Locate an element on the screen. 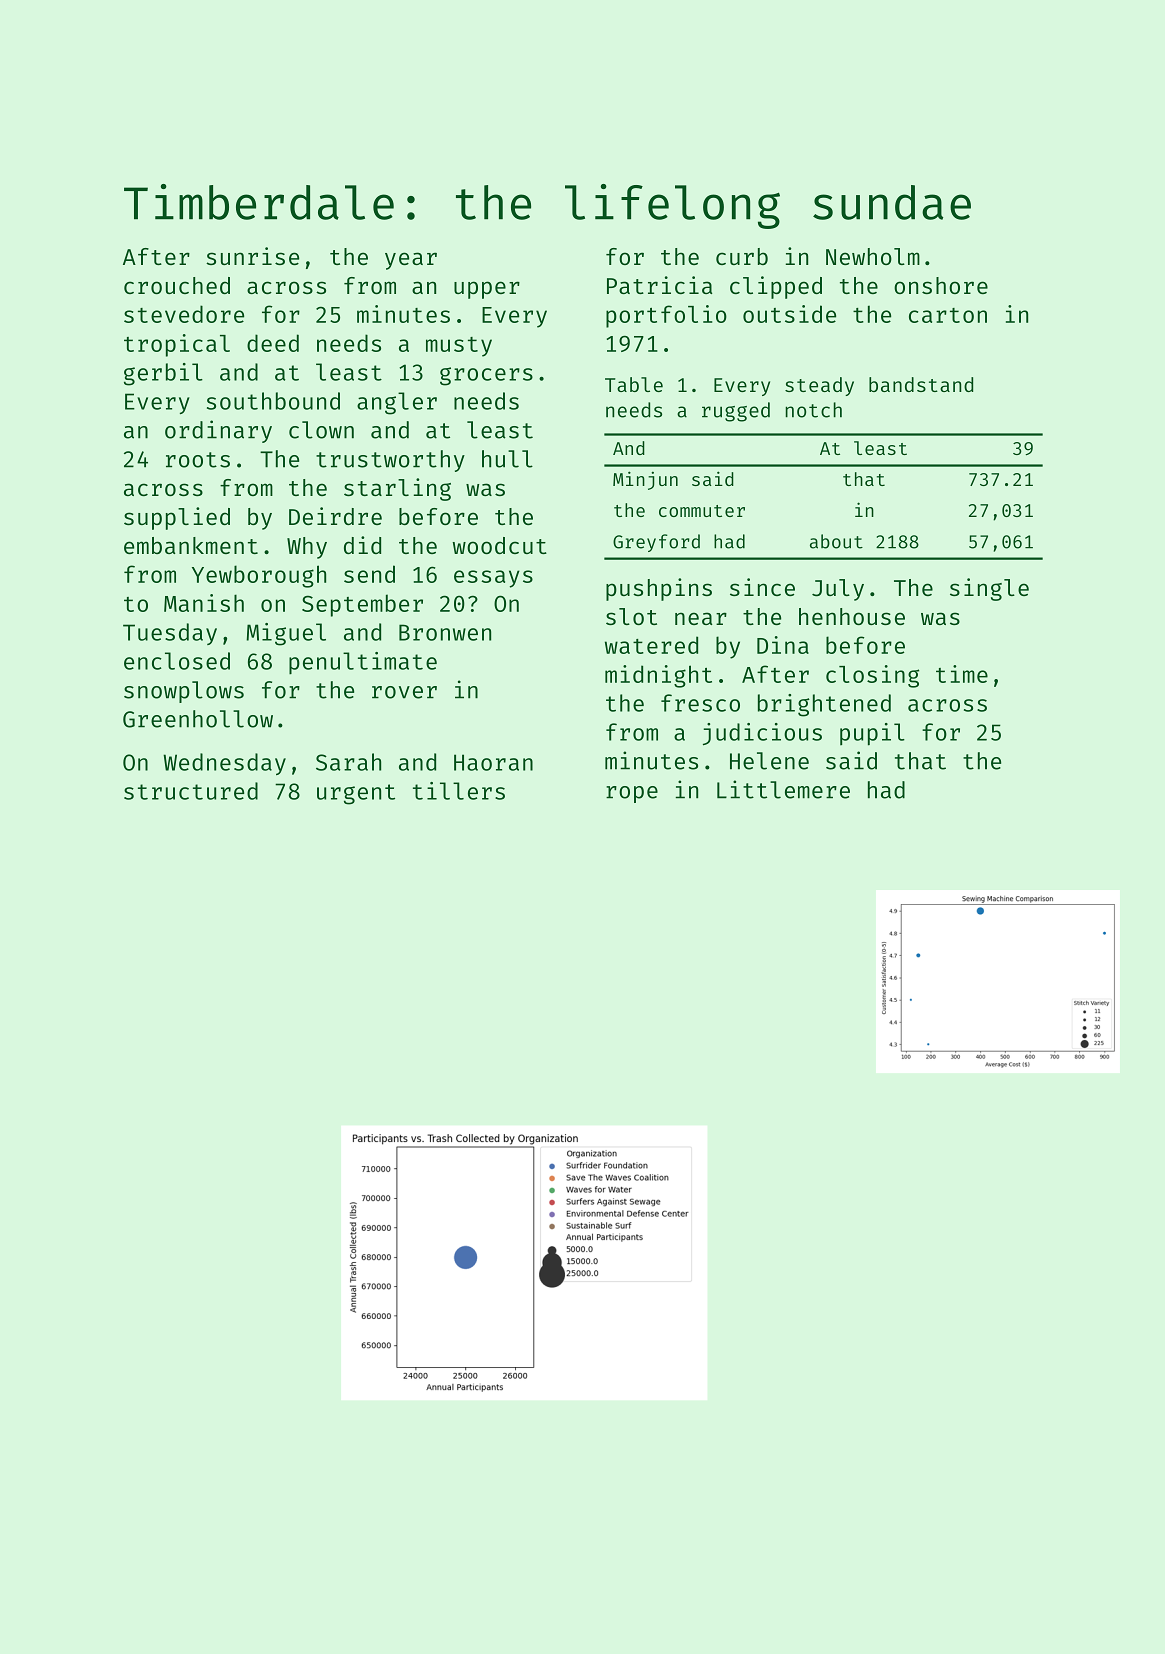 Image resolution: width=1165 pixels, height=1654 pixels. about is located at coordinates (836, 541).
